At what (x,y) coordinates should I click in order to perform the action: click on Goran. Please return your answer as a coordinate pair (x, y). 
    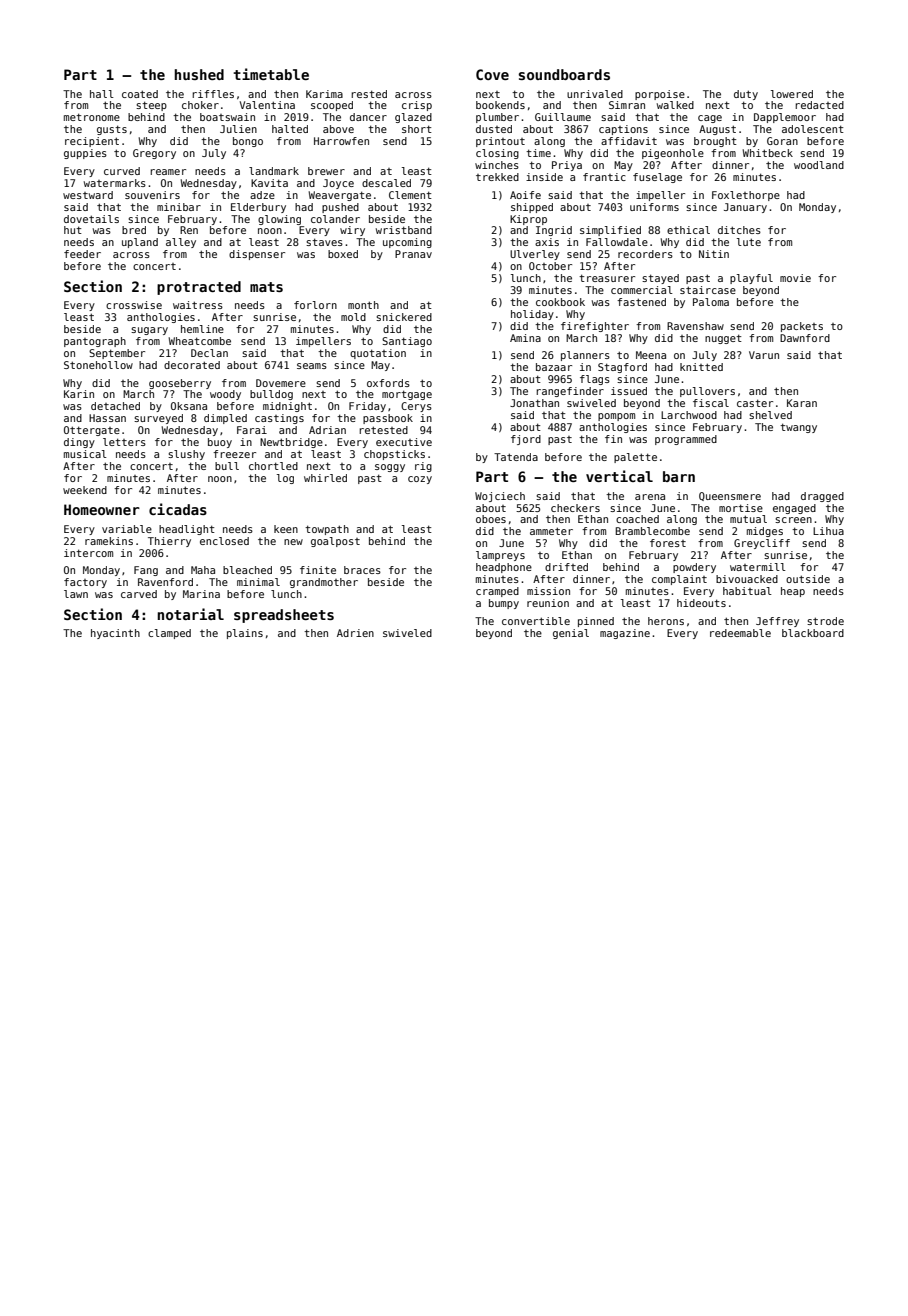
    Looking at the image, I should click on (782, 141).
